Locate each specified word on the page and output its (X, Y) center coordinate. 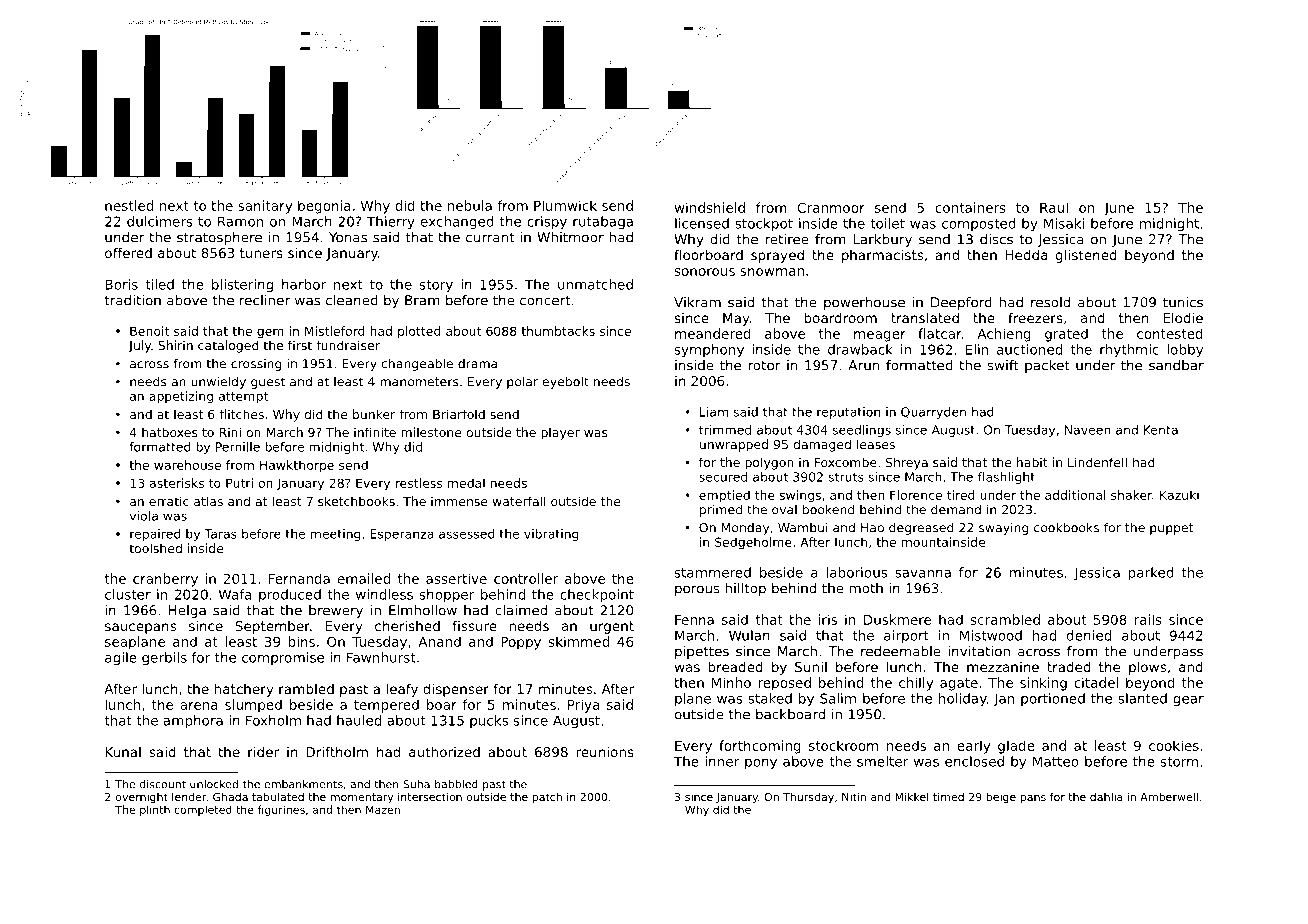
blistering (242, 286)
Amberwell (1169, 796)
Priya (583, 706)
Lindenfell (1097, 462)
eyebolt (565, 382)
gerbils (164, 659)
